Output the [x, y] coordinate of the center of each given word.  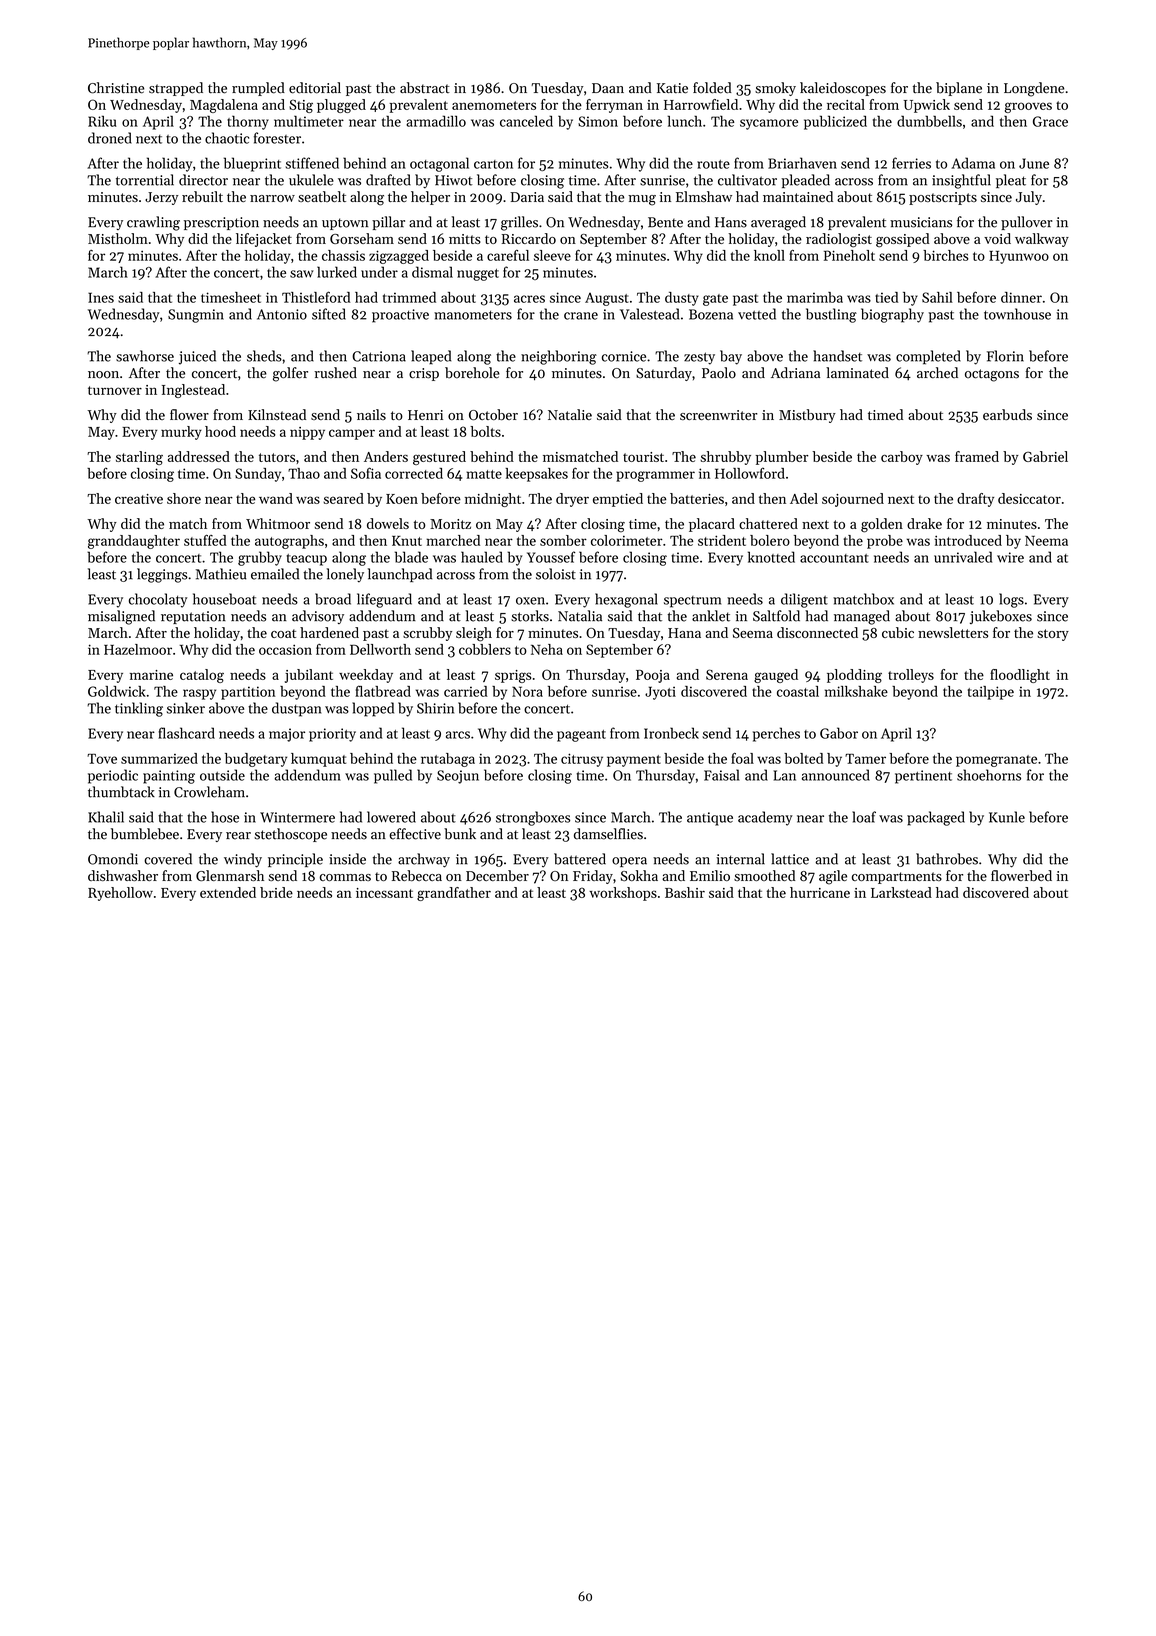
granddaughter [134, 542]
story [1053, 635]
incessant [384, 893]
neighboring [559, 357]
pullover [1026, 223]
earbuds [1007, 414]
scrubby [427, 634]
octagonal [439, 164]
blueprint [252, 164]
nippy [307, 433]
